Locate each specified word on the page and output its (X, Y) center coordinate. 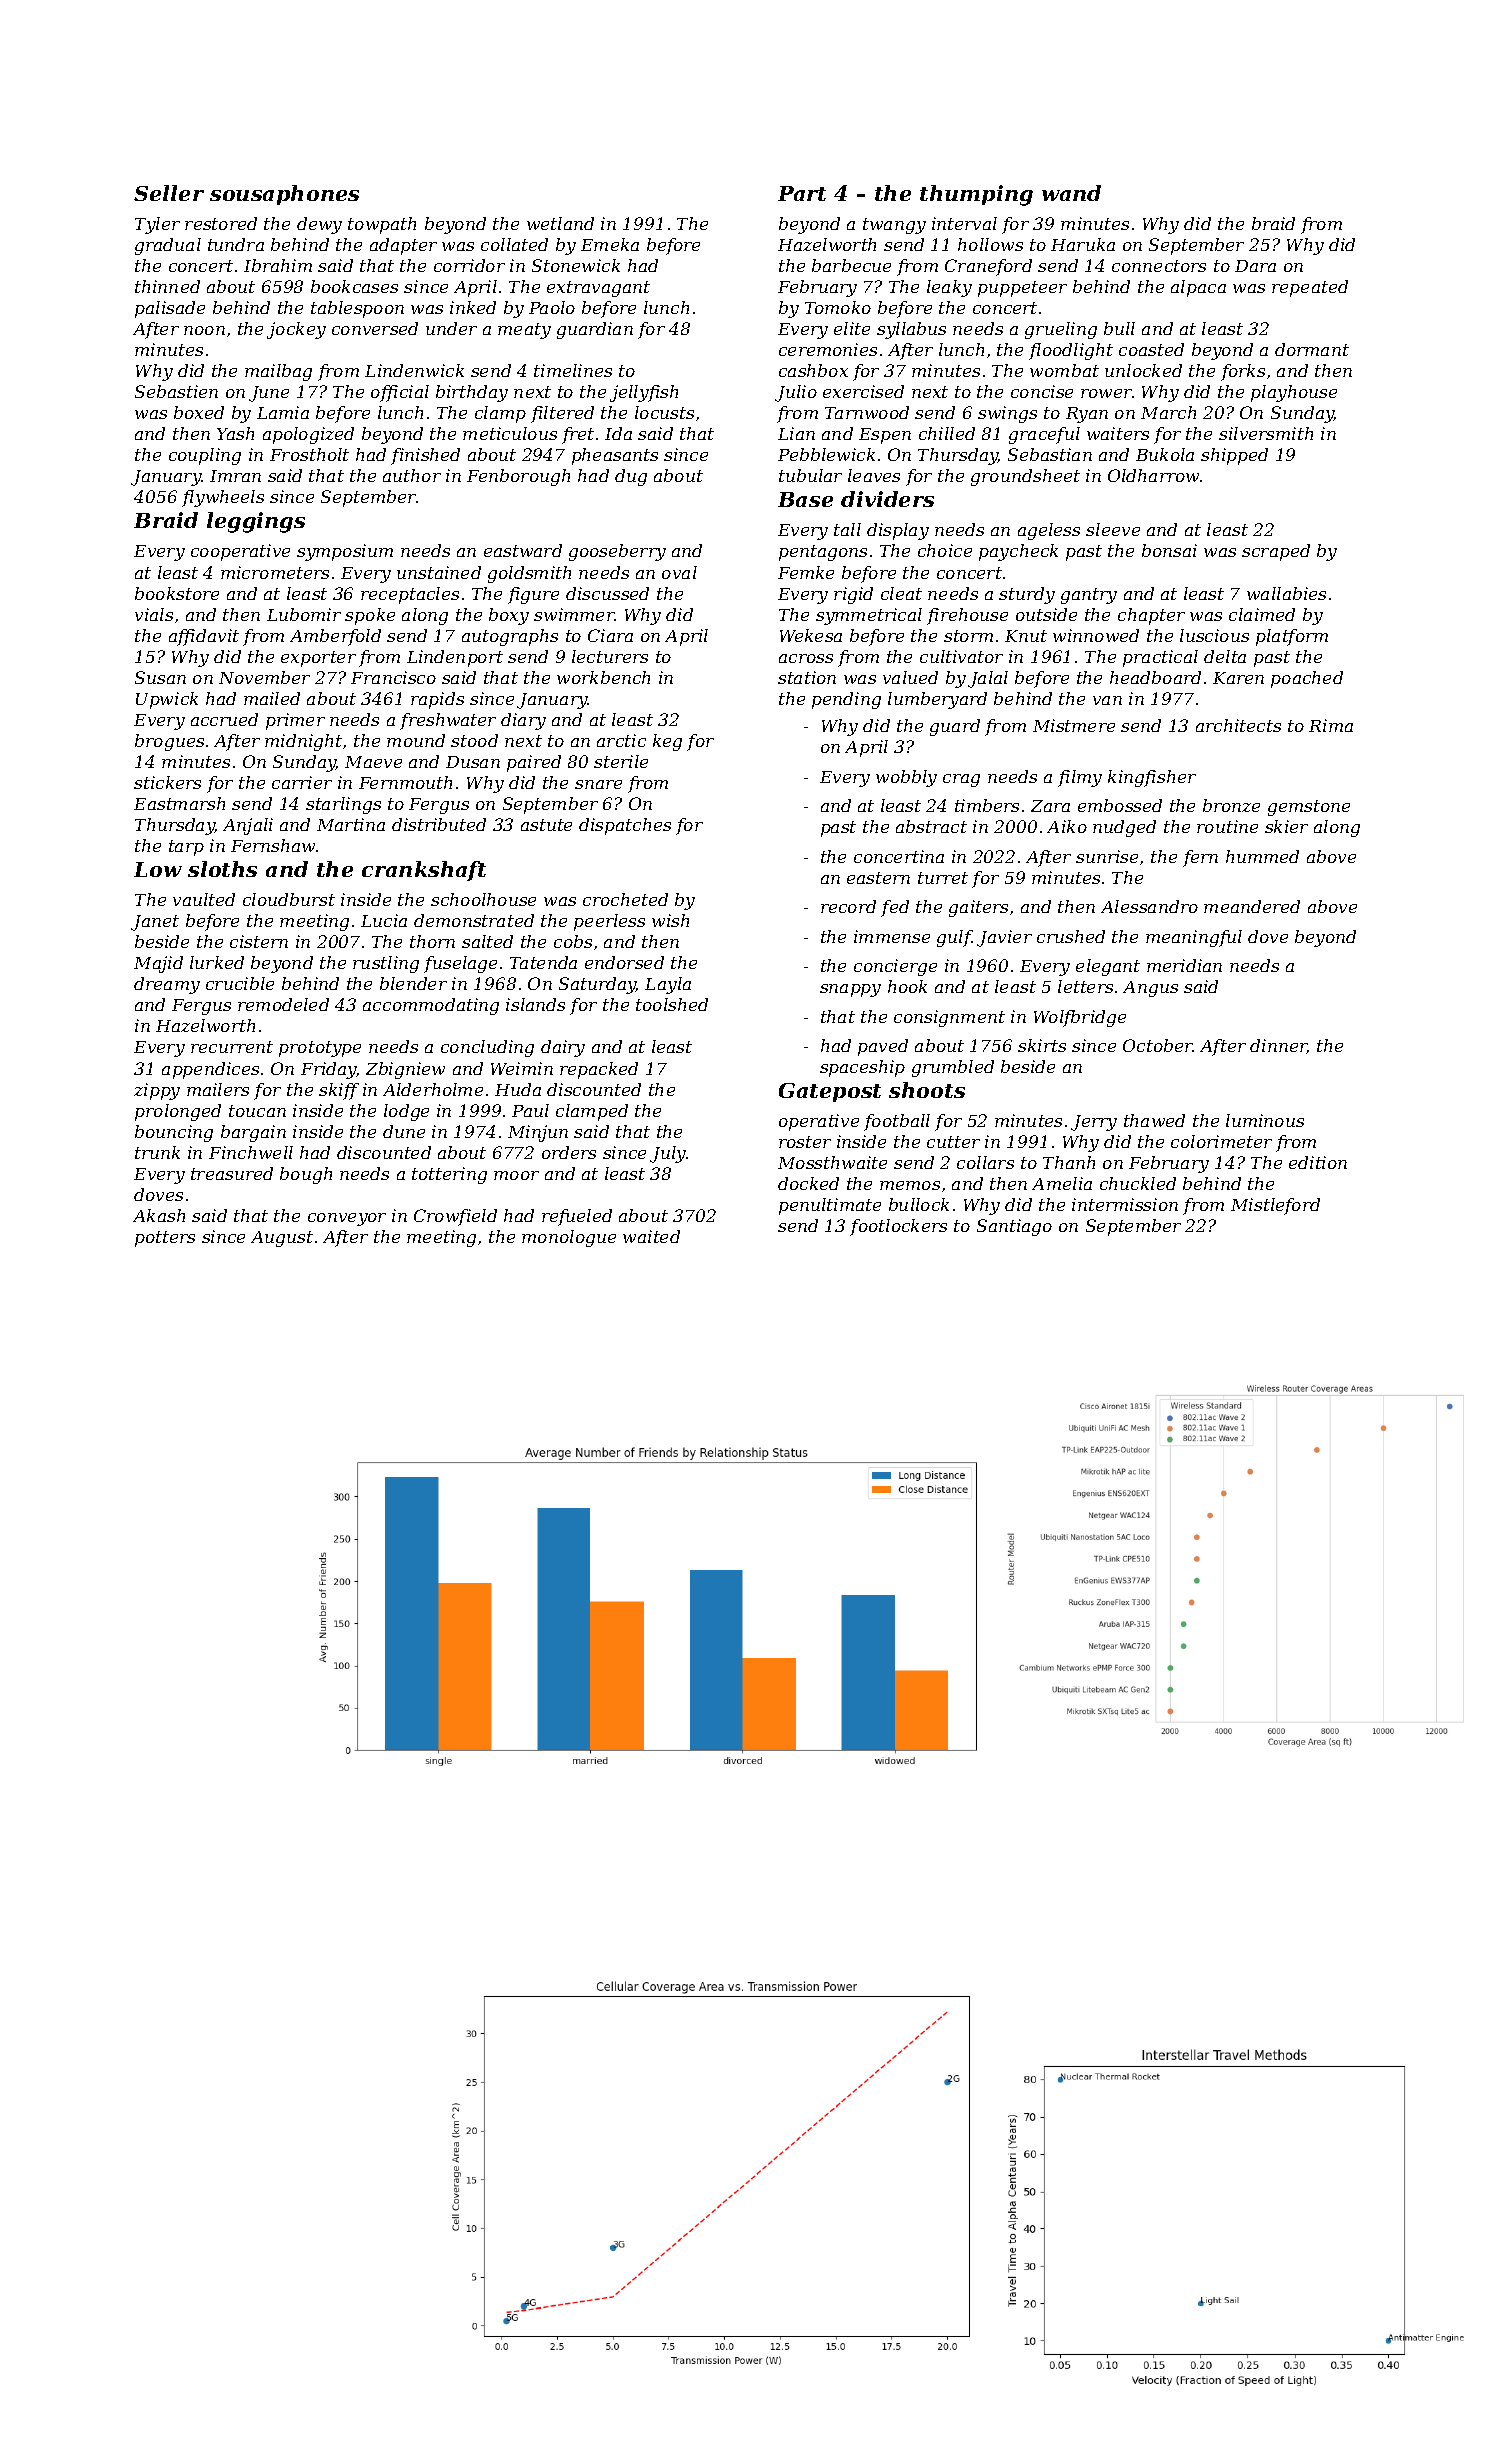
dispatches (625, 826)
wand (1071, 193)
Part (802, 193)
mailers (218, 1089)
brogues (169, 742)
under (451, 328)
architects (1238, 725)
